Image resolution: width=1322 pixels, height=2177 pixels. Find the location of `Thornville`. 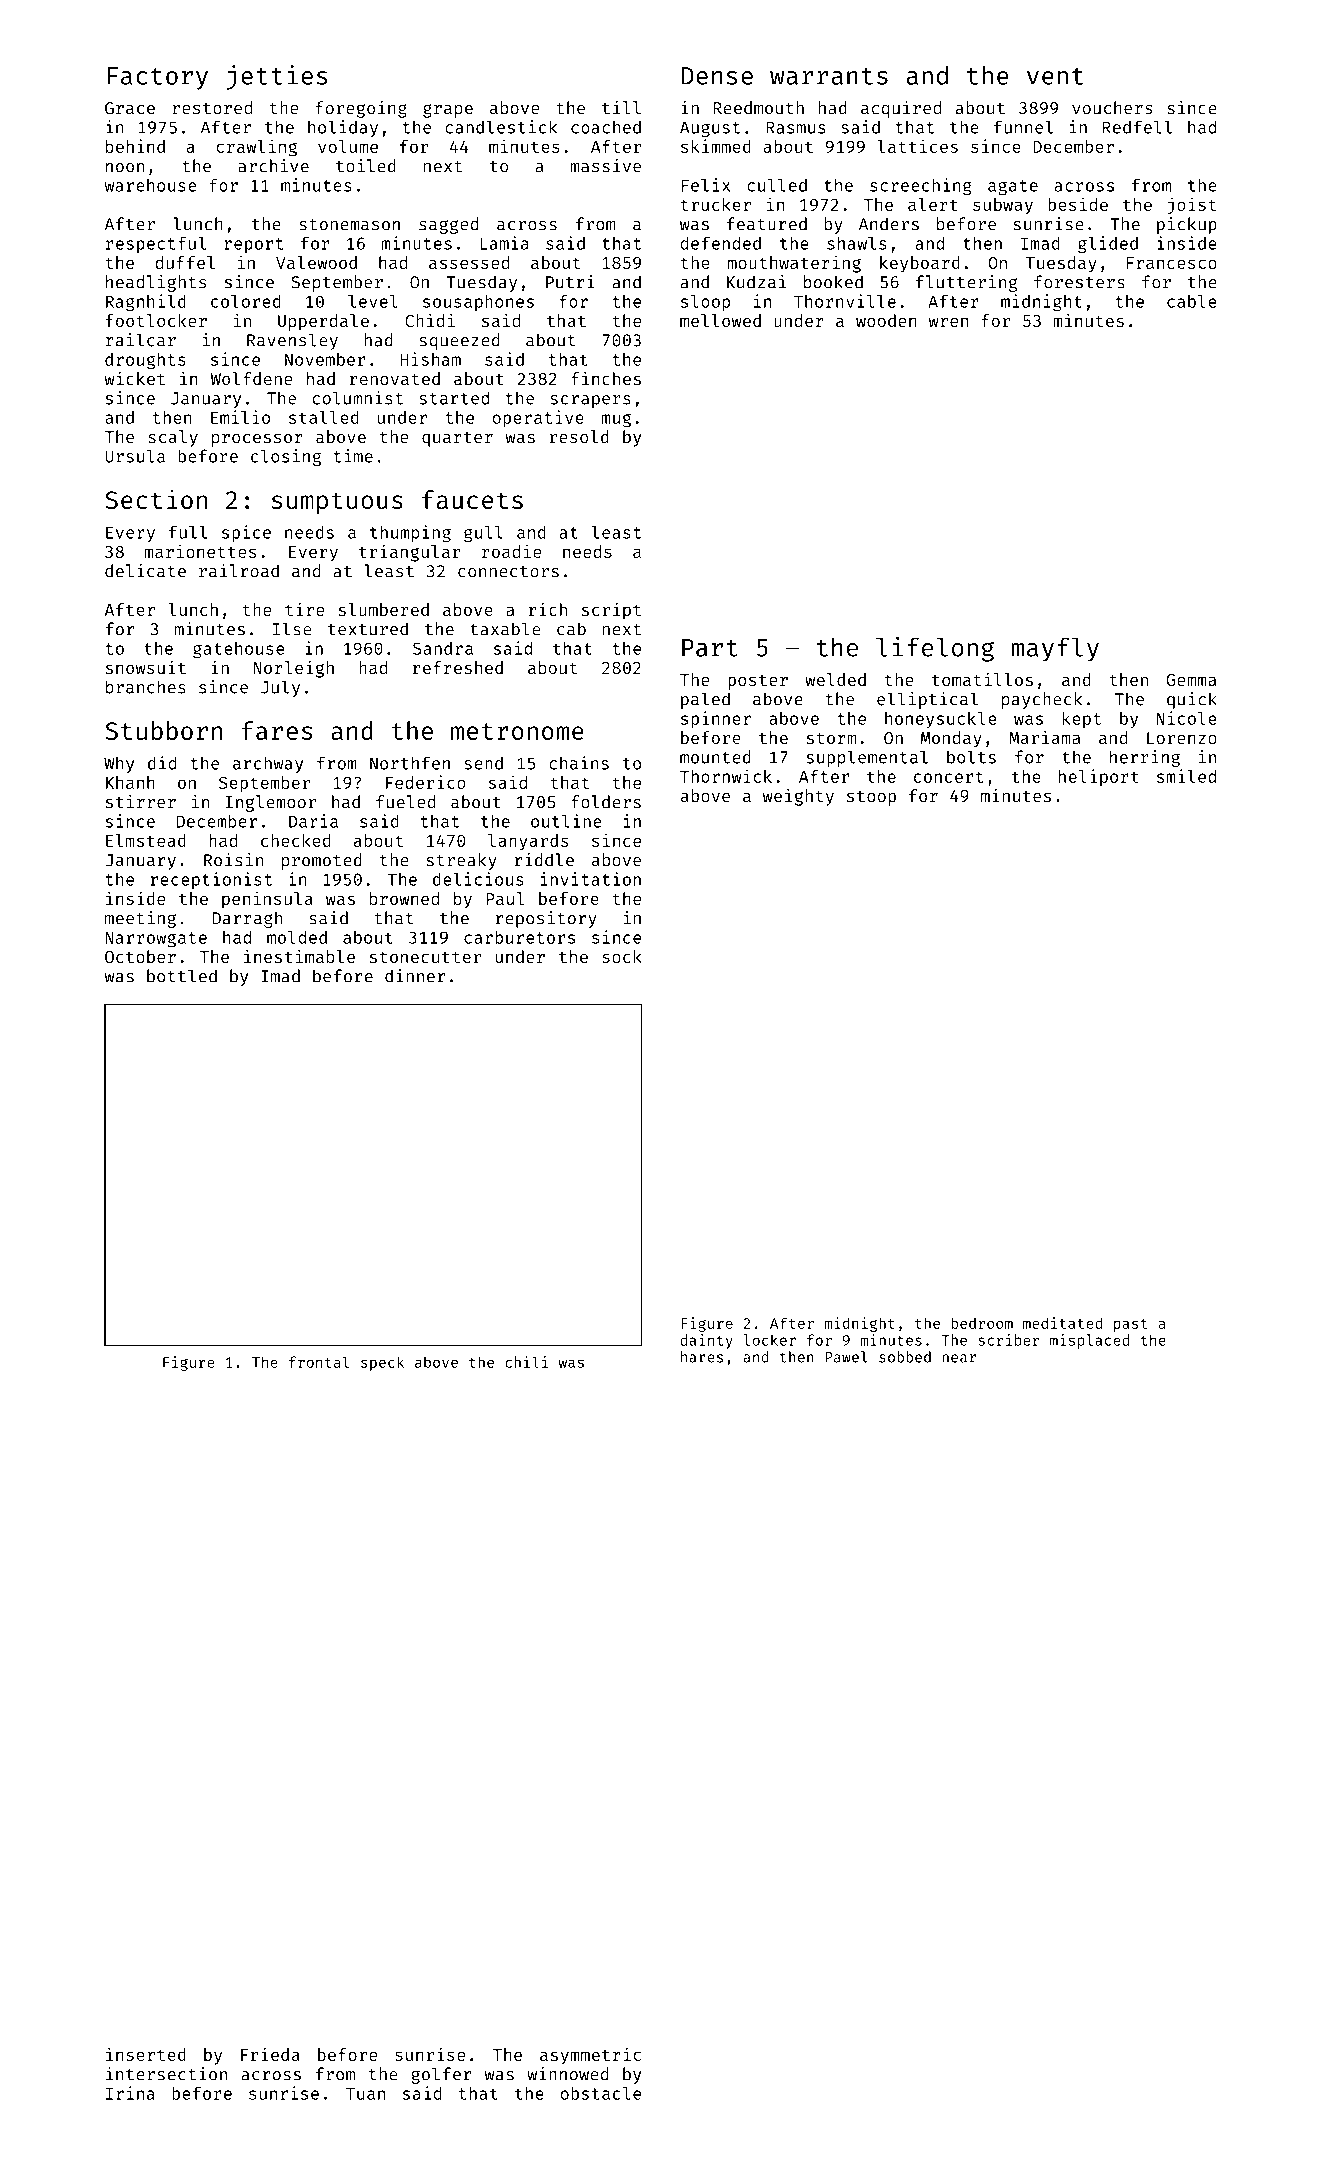

Thornville is located at coordinates (845, 301).
